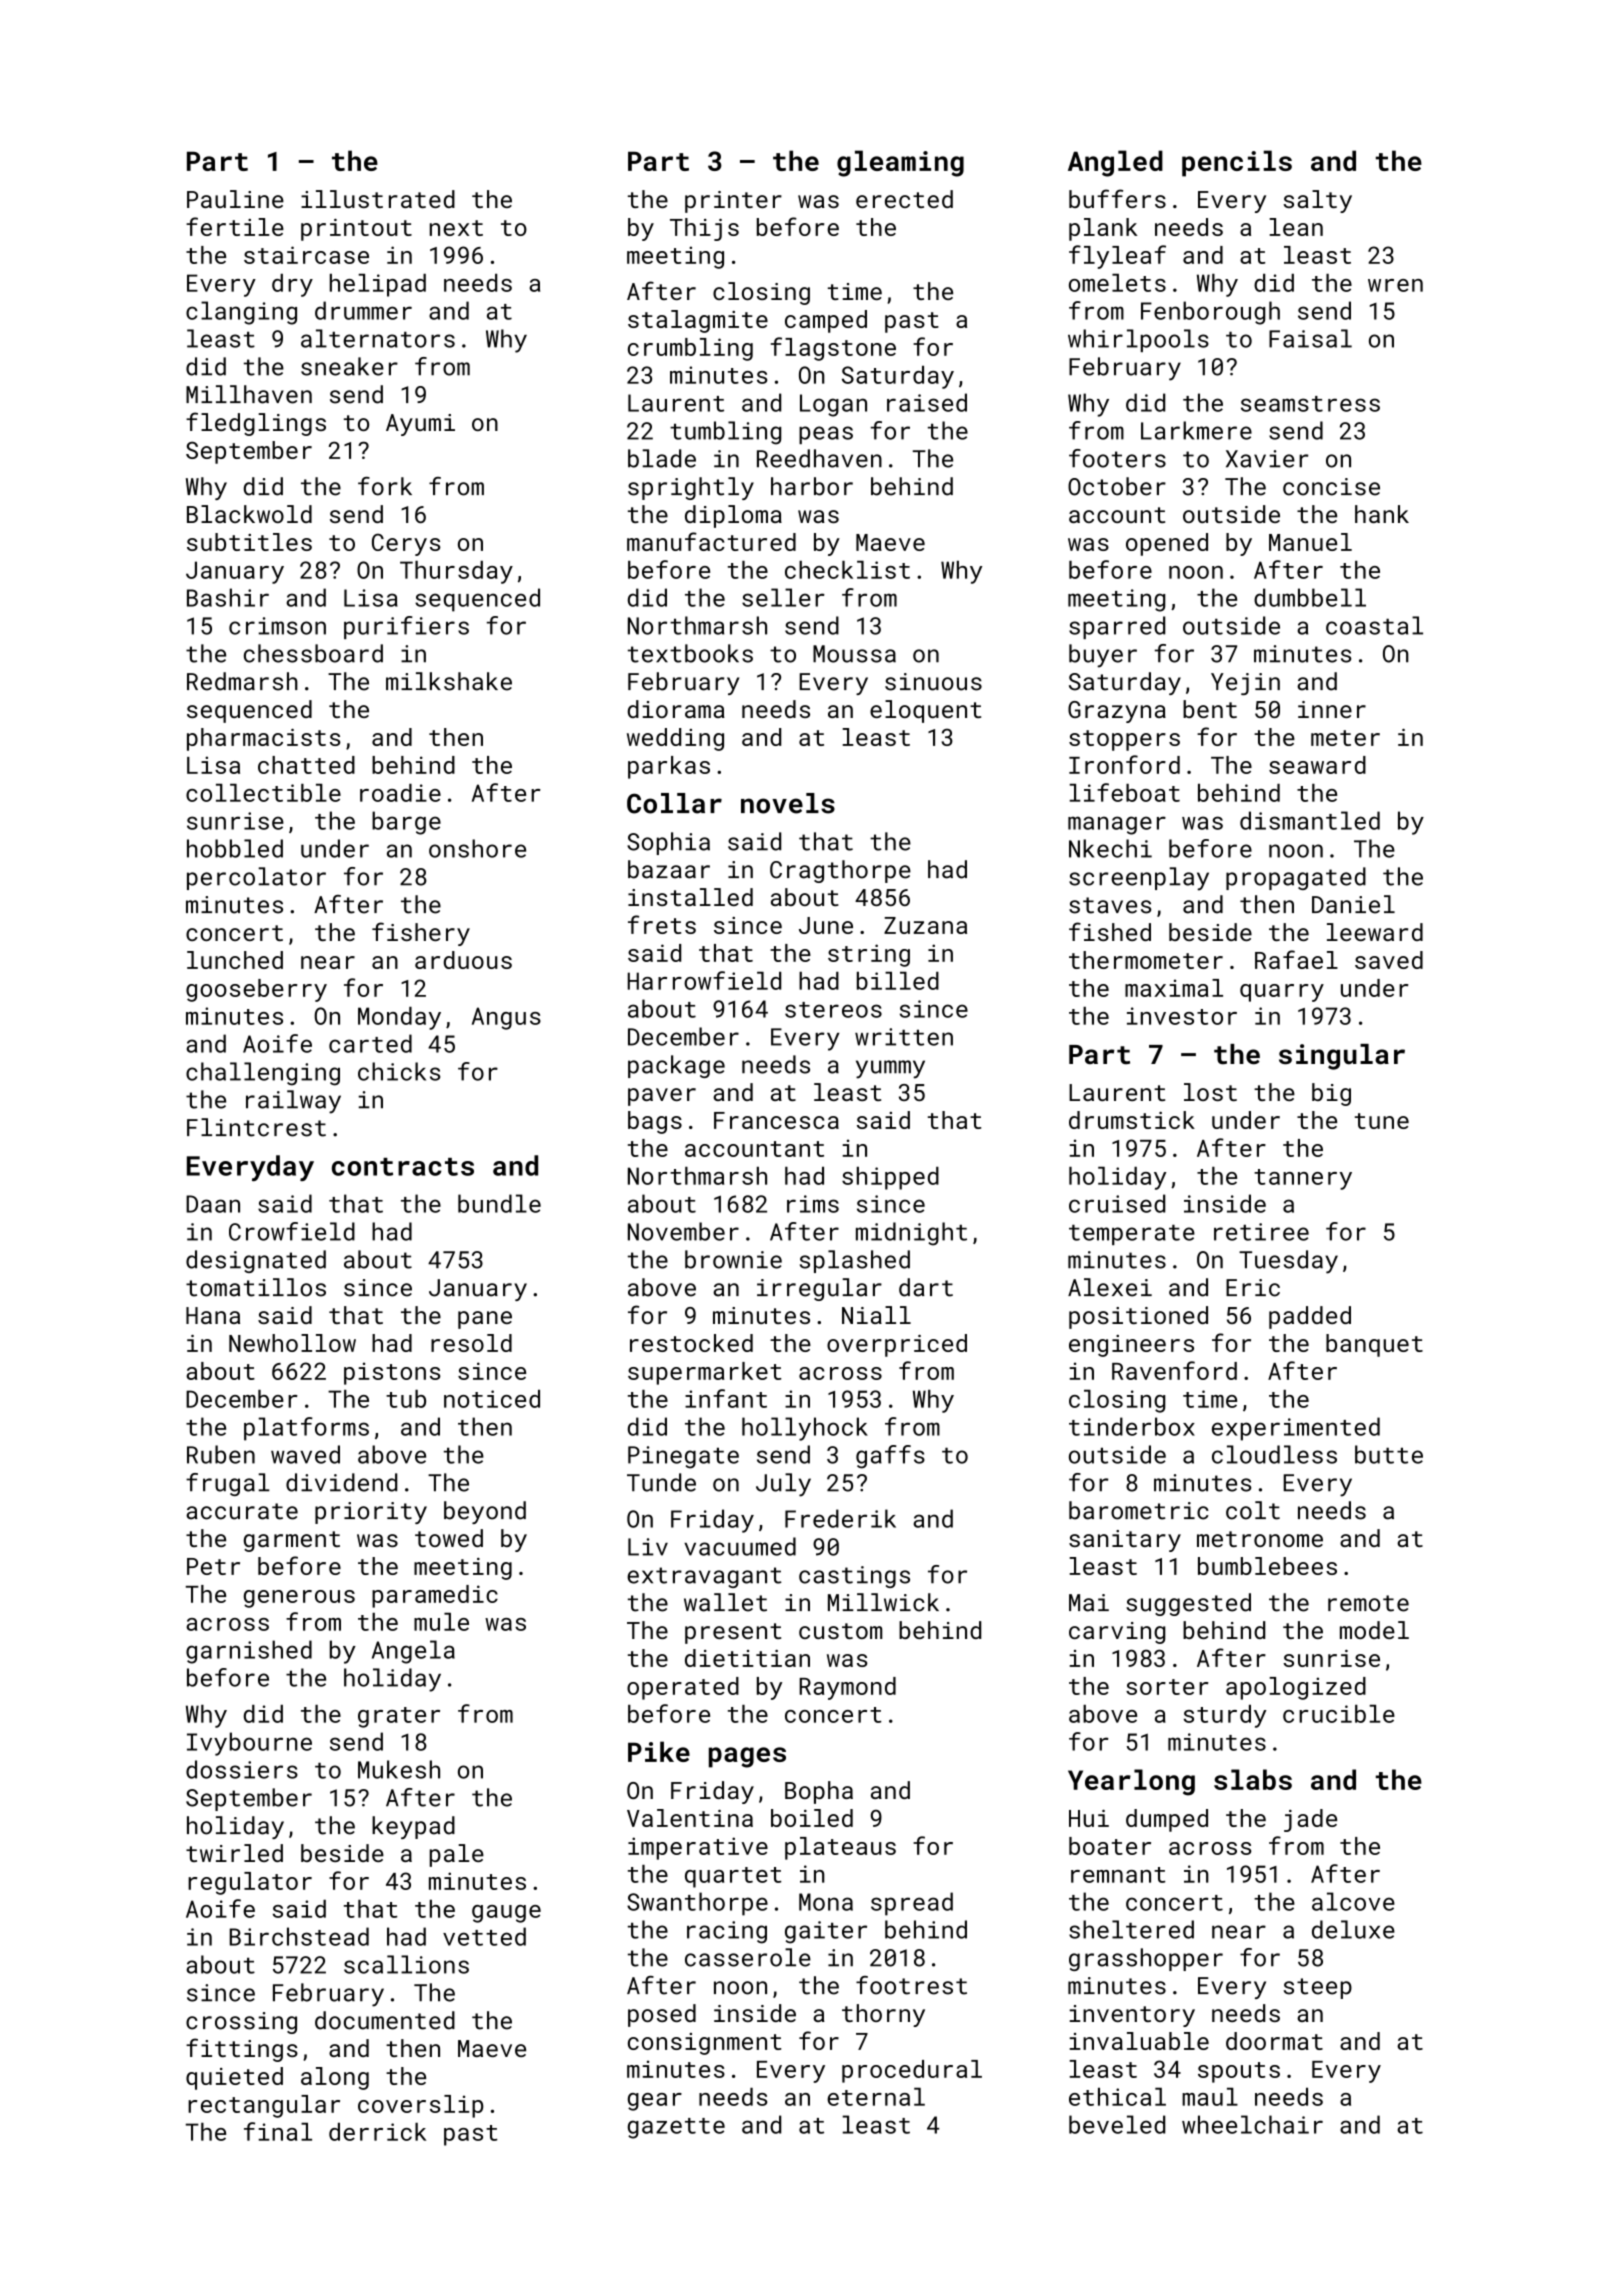 The height and width of the image is (2292, 1620). What do you see at coordinates (776, 1120) in the image?
I see `Francesca` at bounding box center [776, 1120].
